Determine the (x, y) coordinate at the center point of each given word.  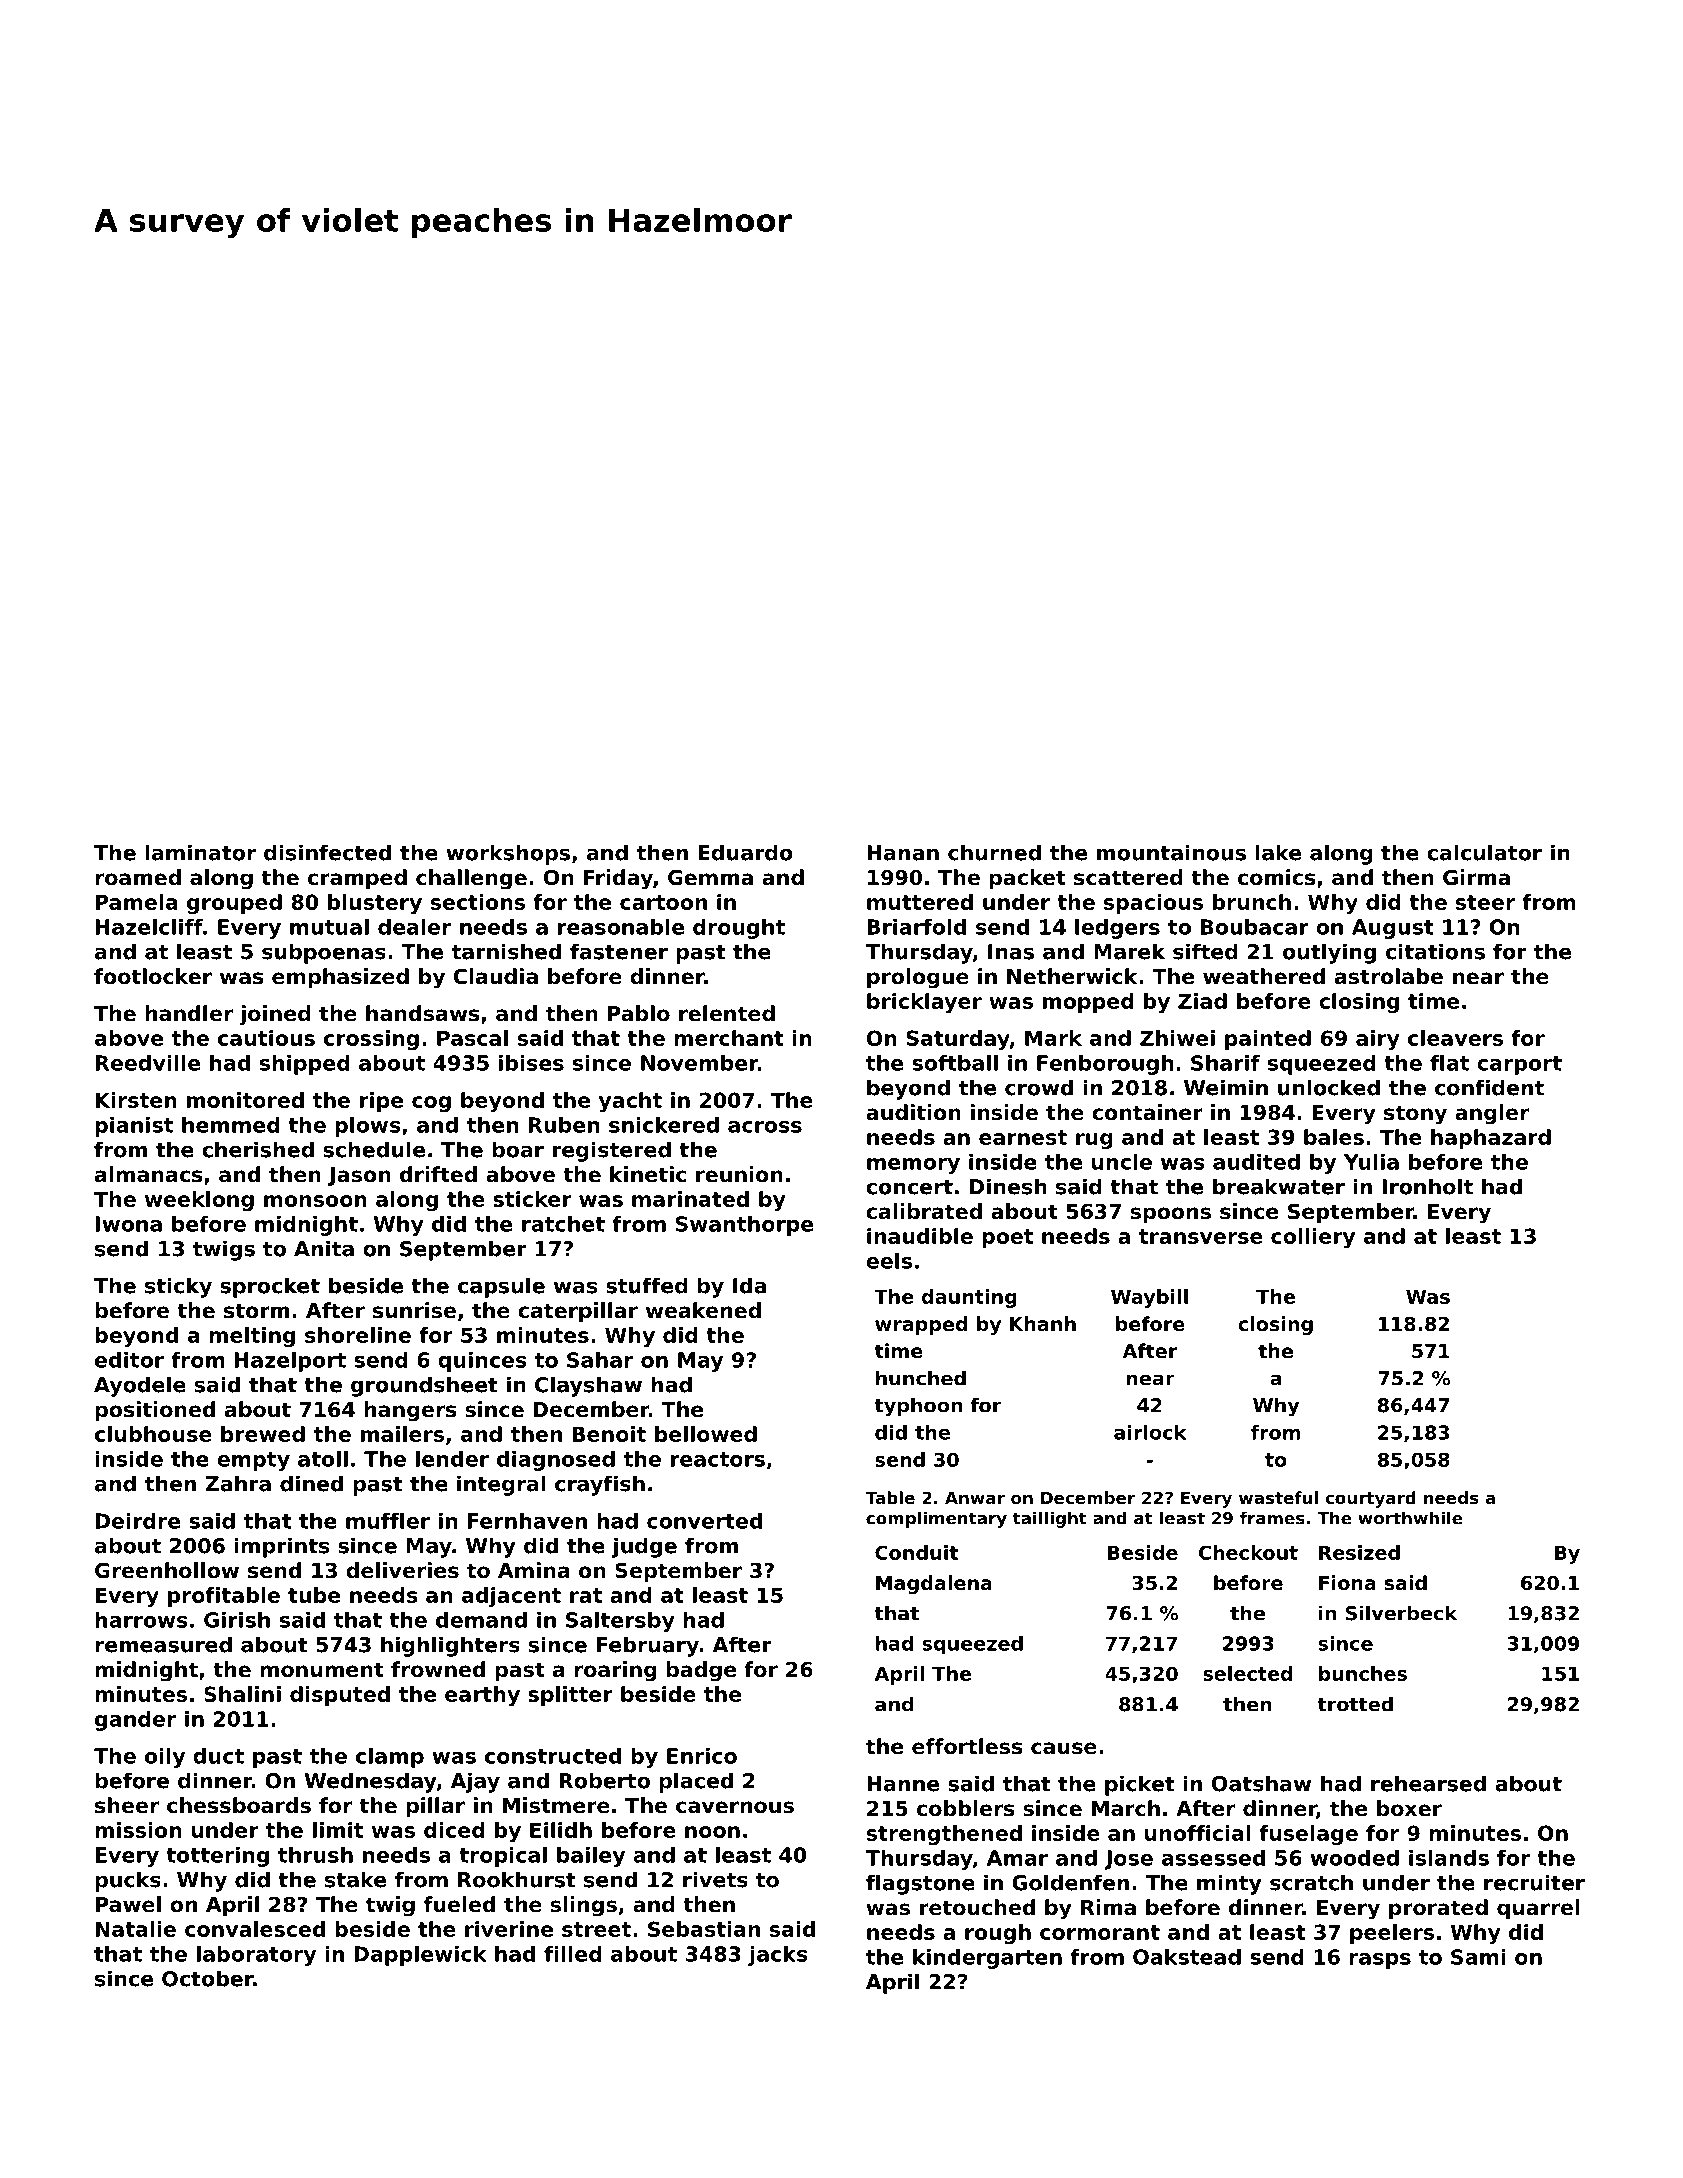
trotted (1355, 1704)
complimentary (936, 1519)
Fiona (1347, 1582)
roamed (138, 877)
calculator (1484, 852)
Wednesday (371, 1782)
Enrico (702, 1756)
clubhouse (153, 1434)
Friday (618, 879)
